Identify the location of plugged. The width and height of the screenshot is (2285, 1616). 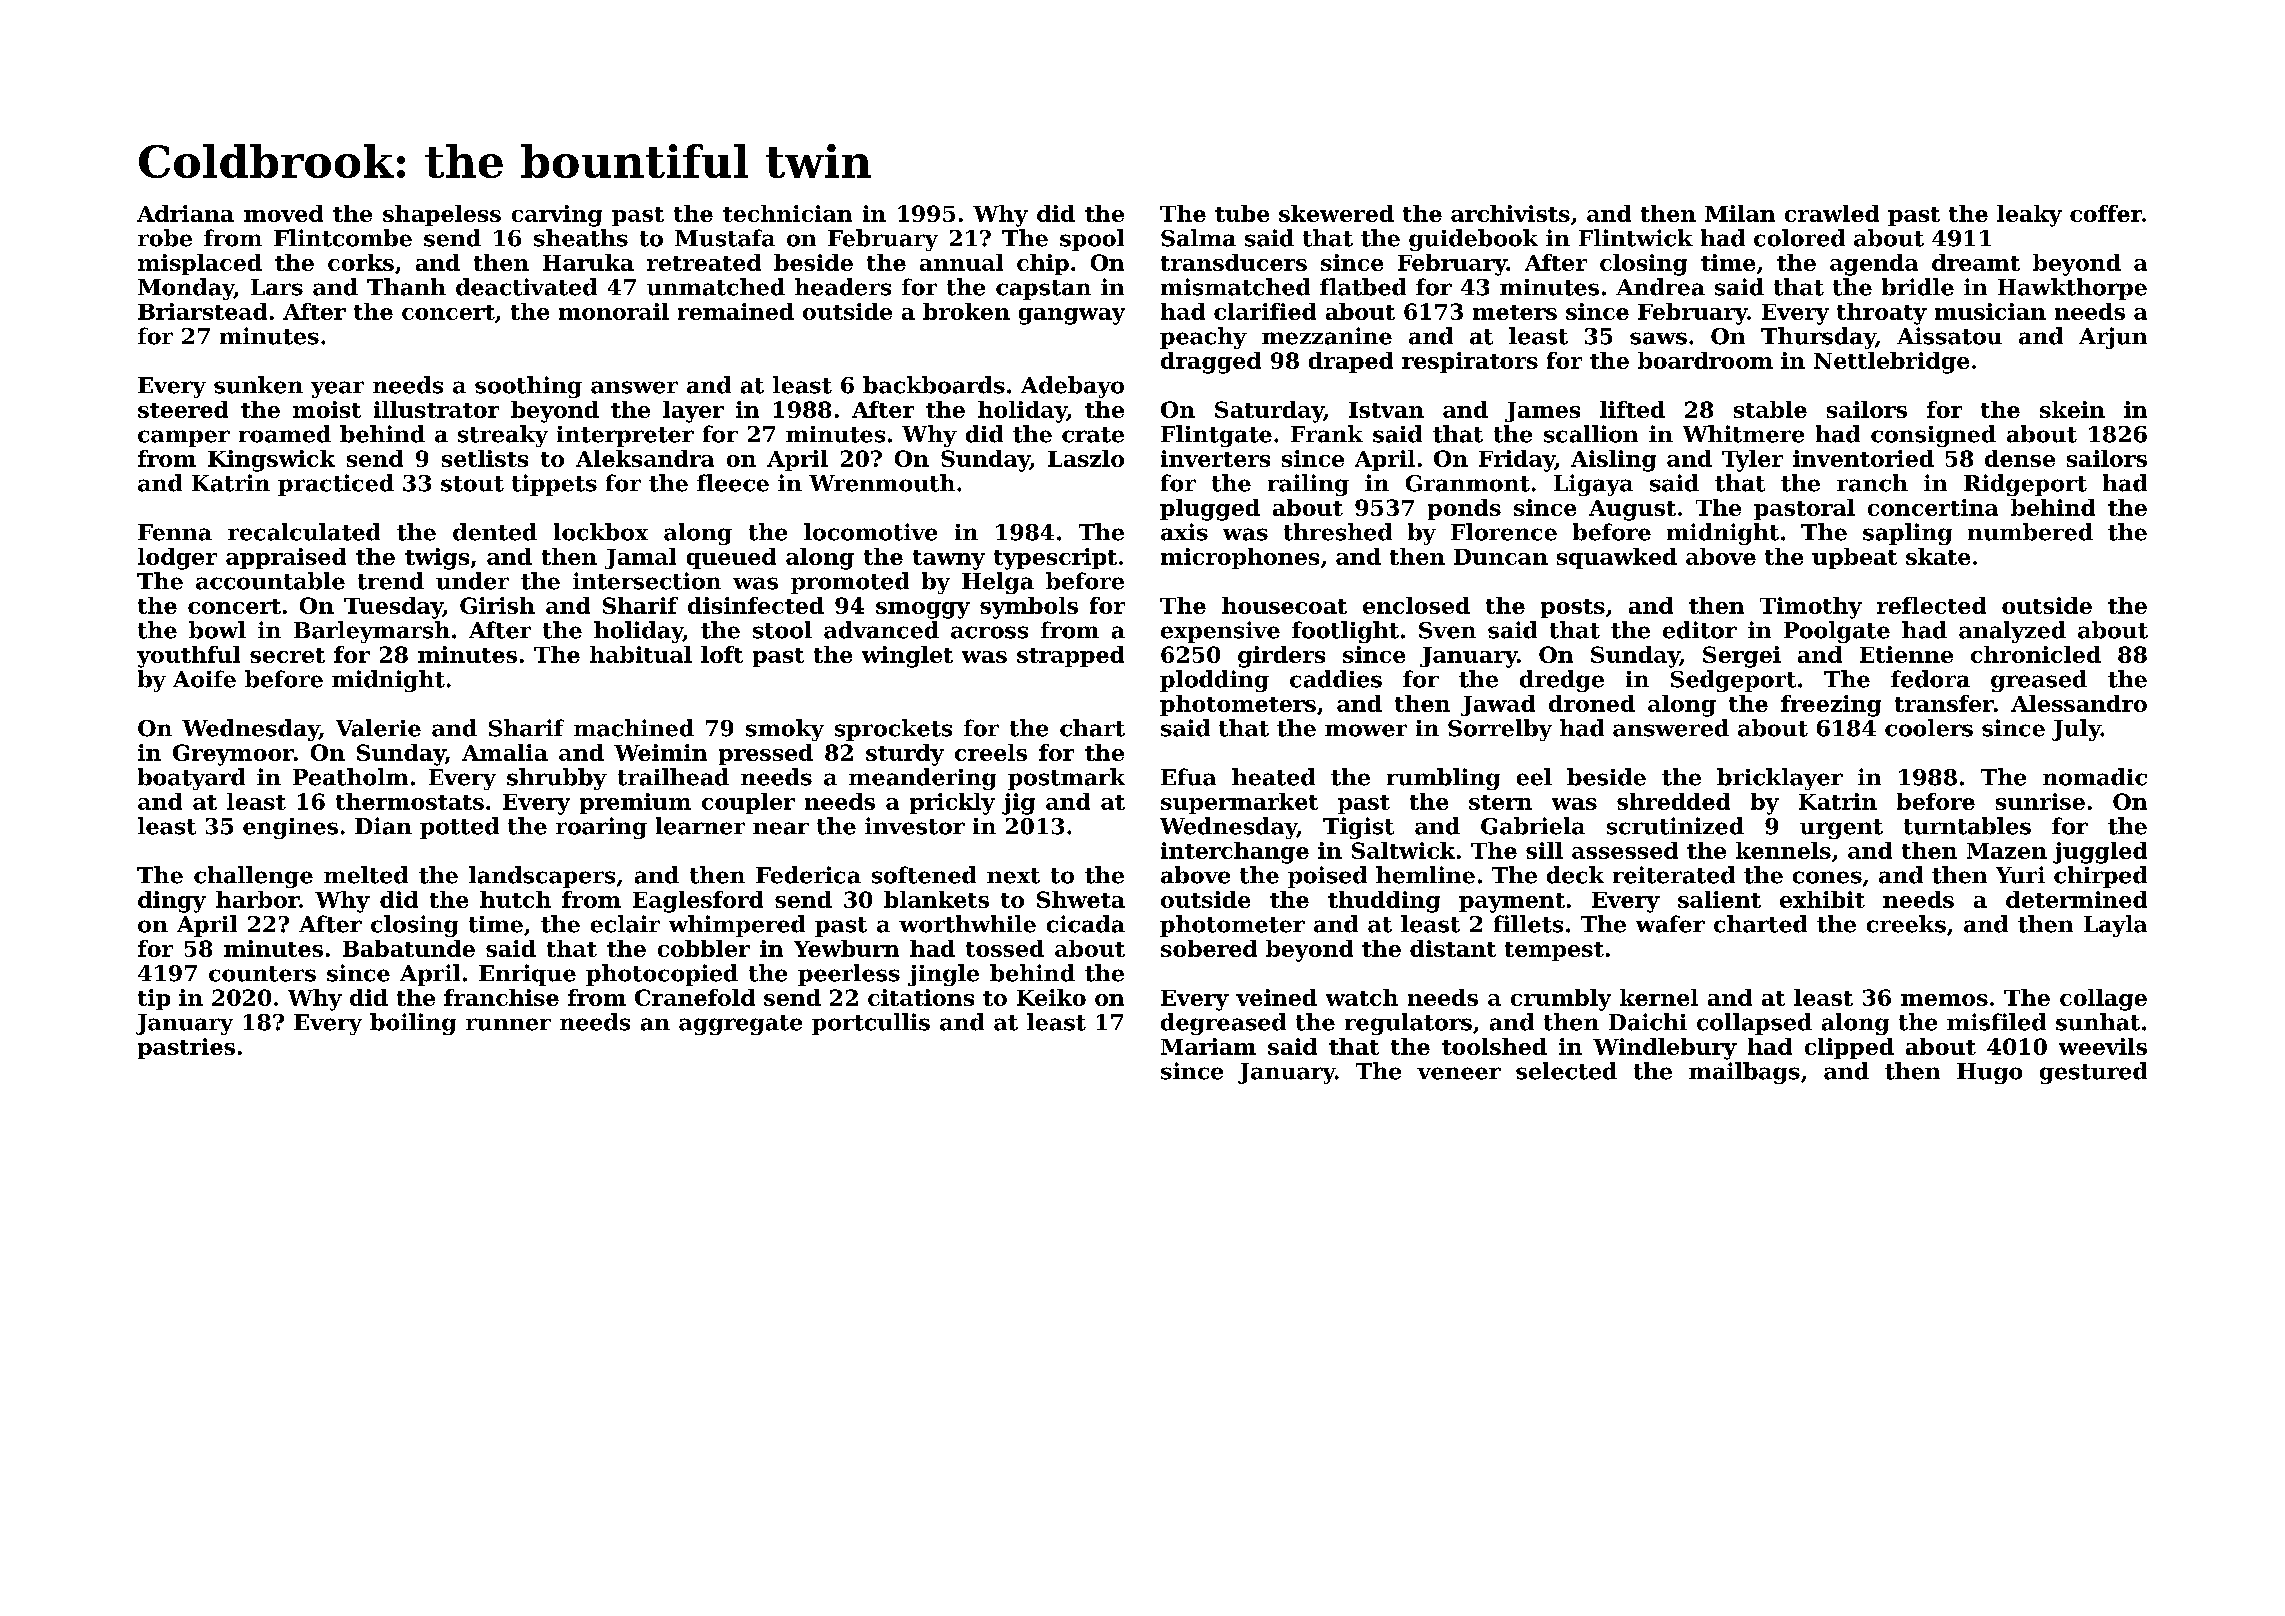
(1210, 510).
